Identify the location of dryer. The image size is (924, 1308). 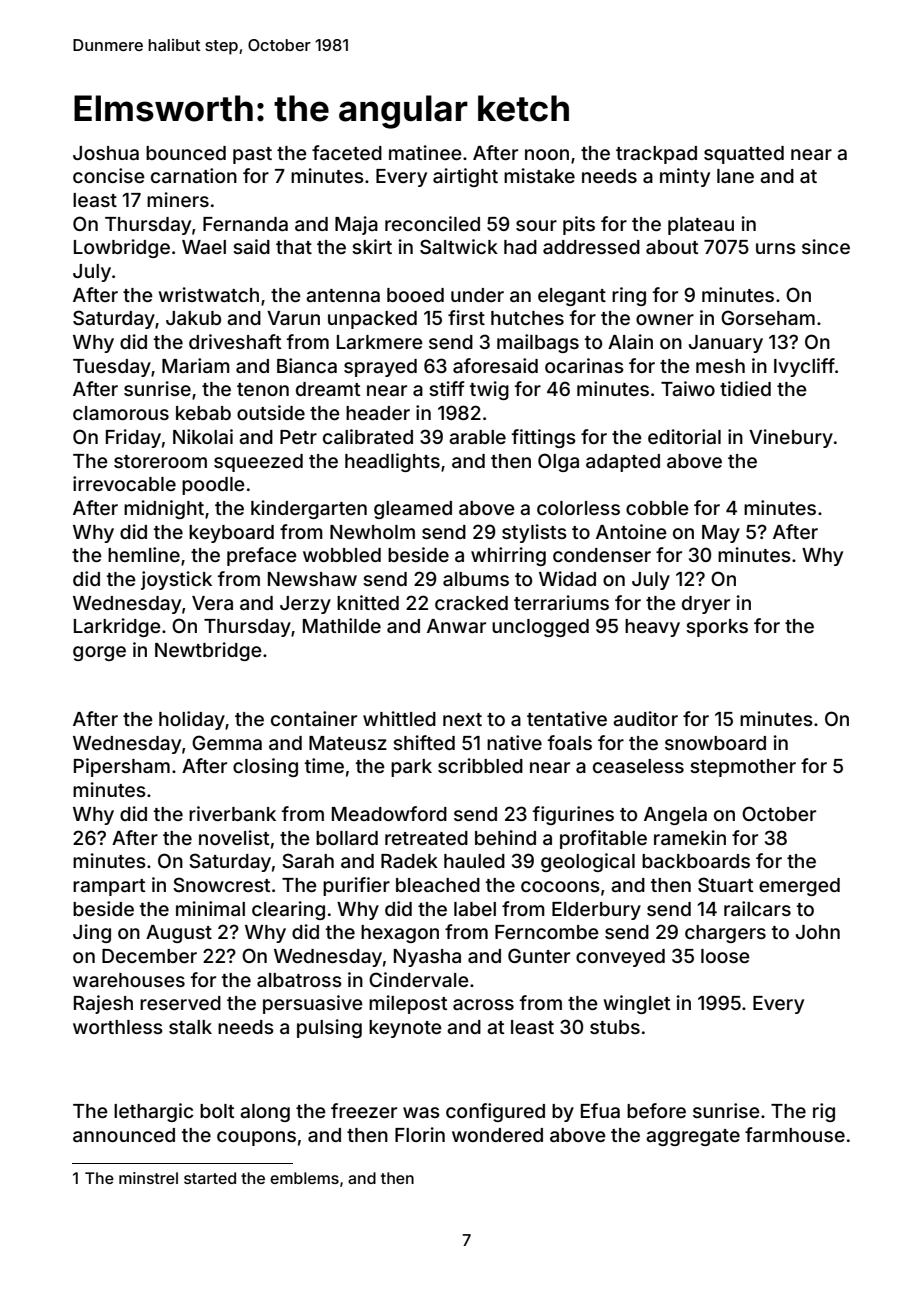
(706, 605).
